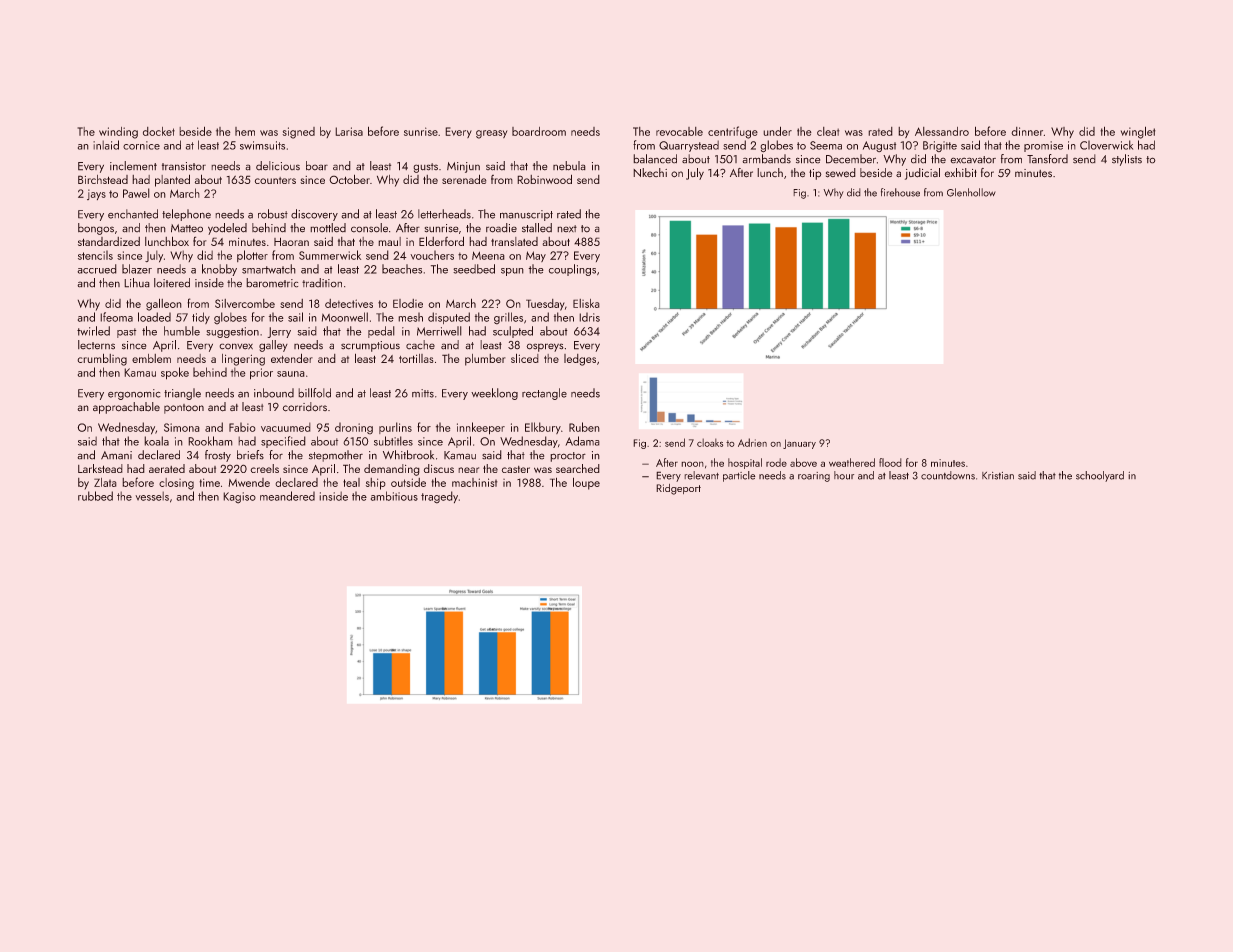  I want to click on Ruben, so click(584, 427).
